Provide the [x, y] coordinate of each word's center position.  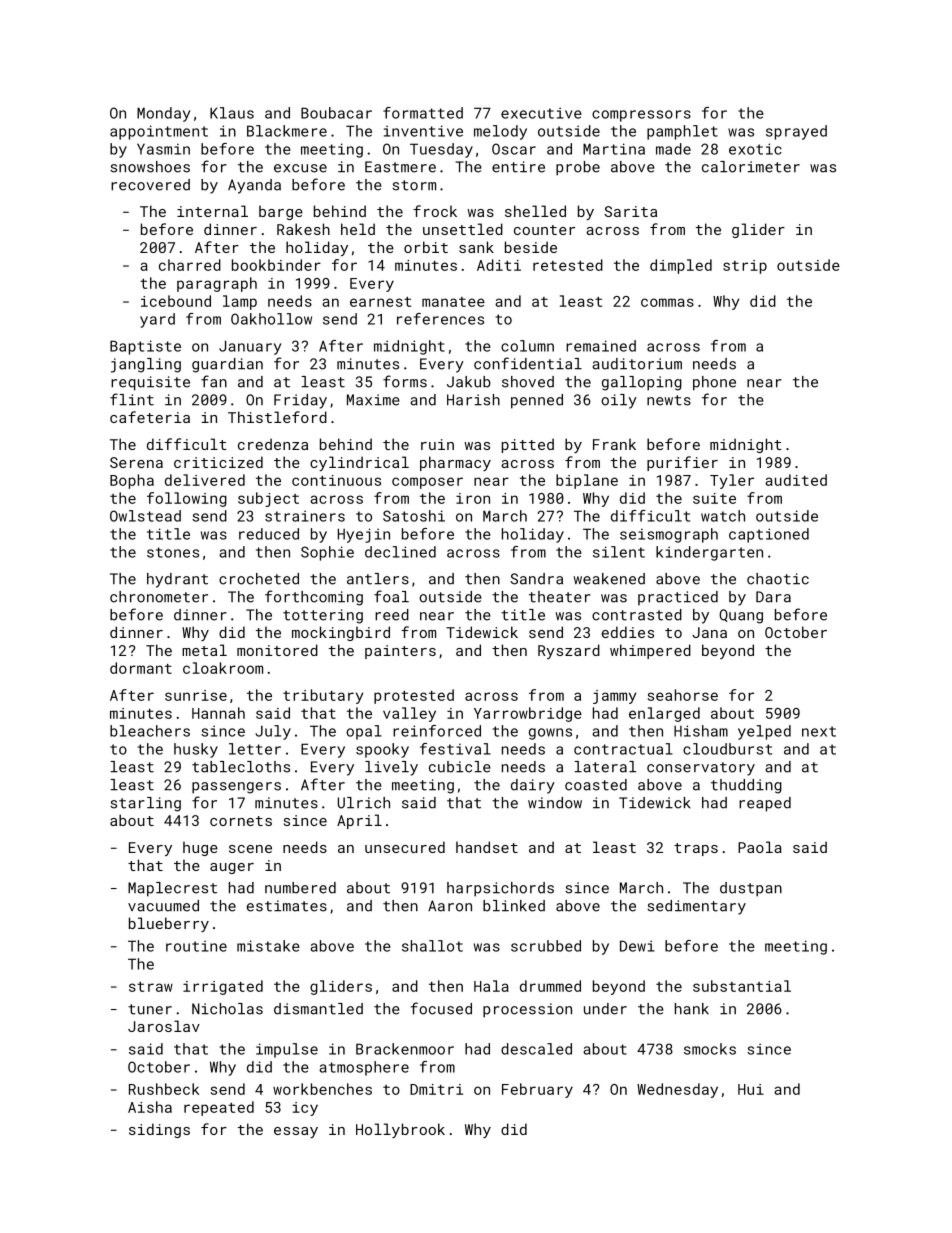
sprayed [796, 132]
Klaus [232, 113]
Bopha [132, 481]
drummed [550, 986]
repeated [219, 1108]
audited [796, 480]
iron [473, 498]
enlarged [664, 714]
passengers [236, 788]
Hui [751, 1089]
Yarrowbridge [528, 714]
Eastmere [400, 167]
